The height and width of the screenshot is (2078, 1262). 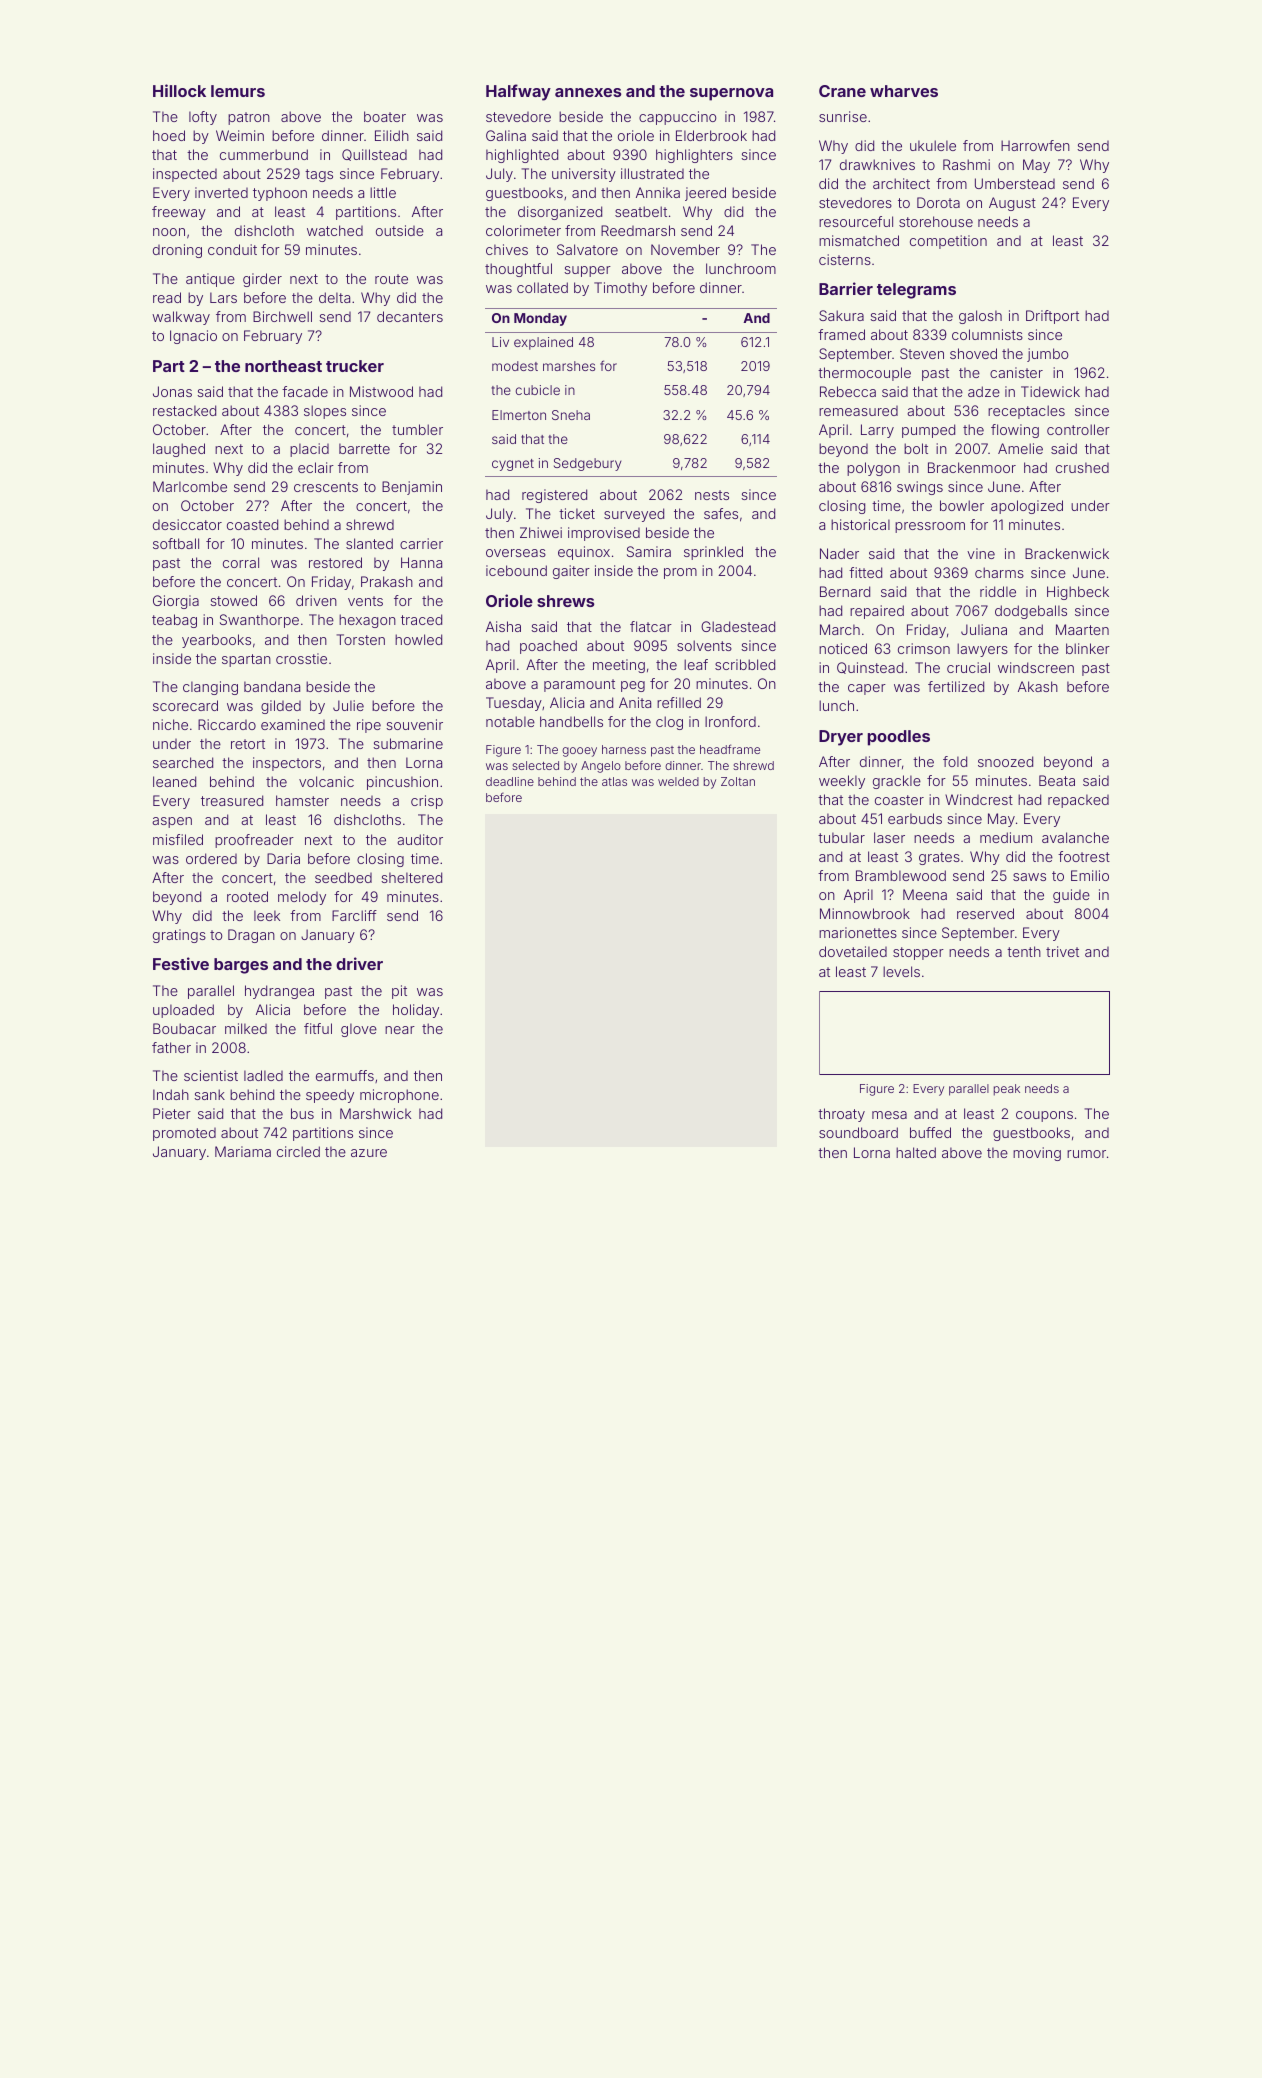 What do you see at coordinates (243, 1151) in the screenshot?
I see `Mariama` at bounding box center [243, 1151].
